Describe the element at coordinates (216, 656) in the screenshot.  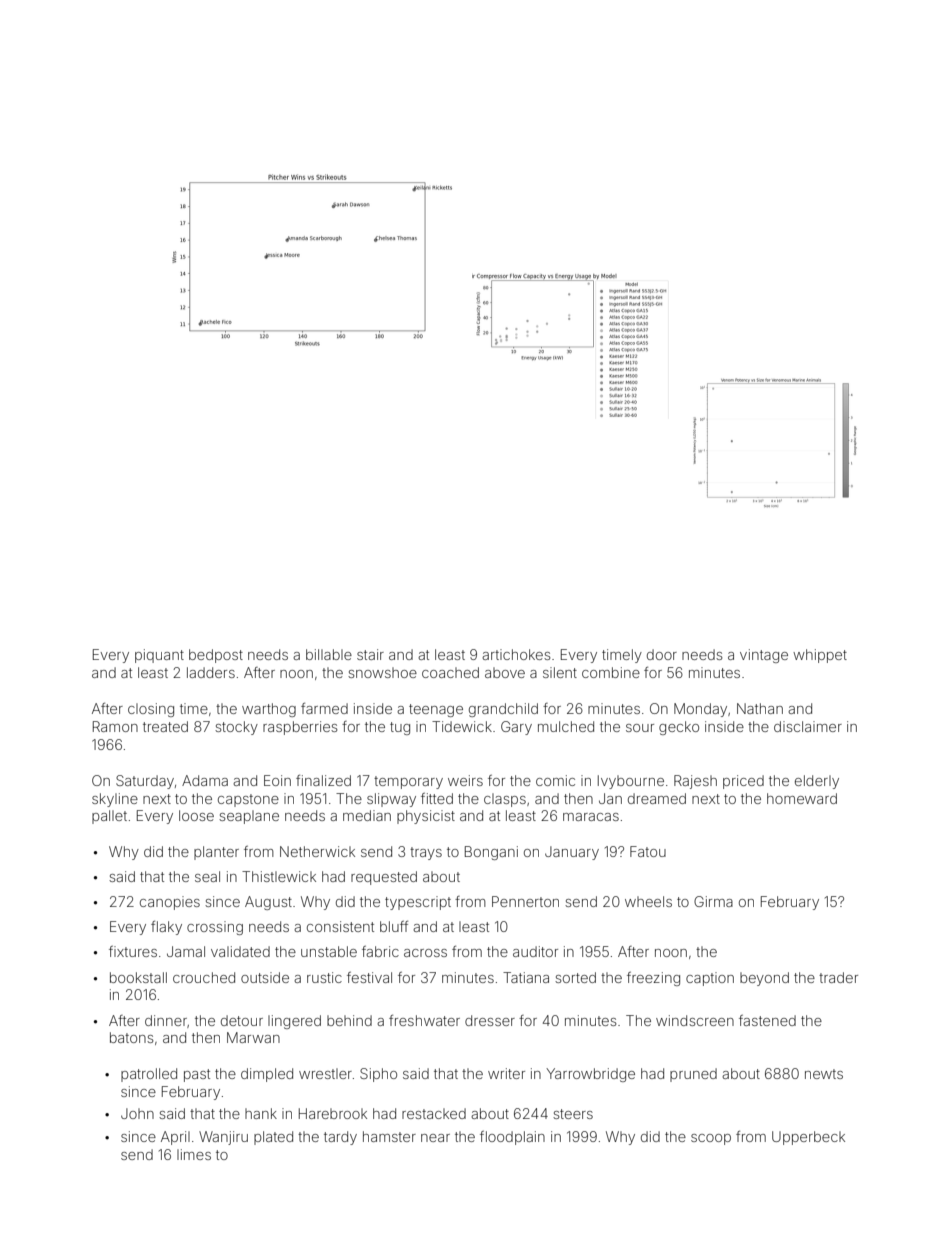
I see `bedpost` at that location.
